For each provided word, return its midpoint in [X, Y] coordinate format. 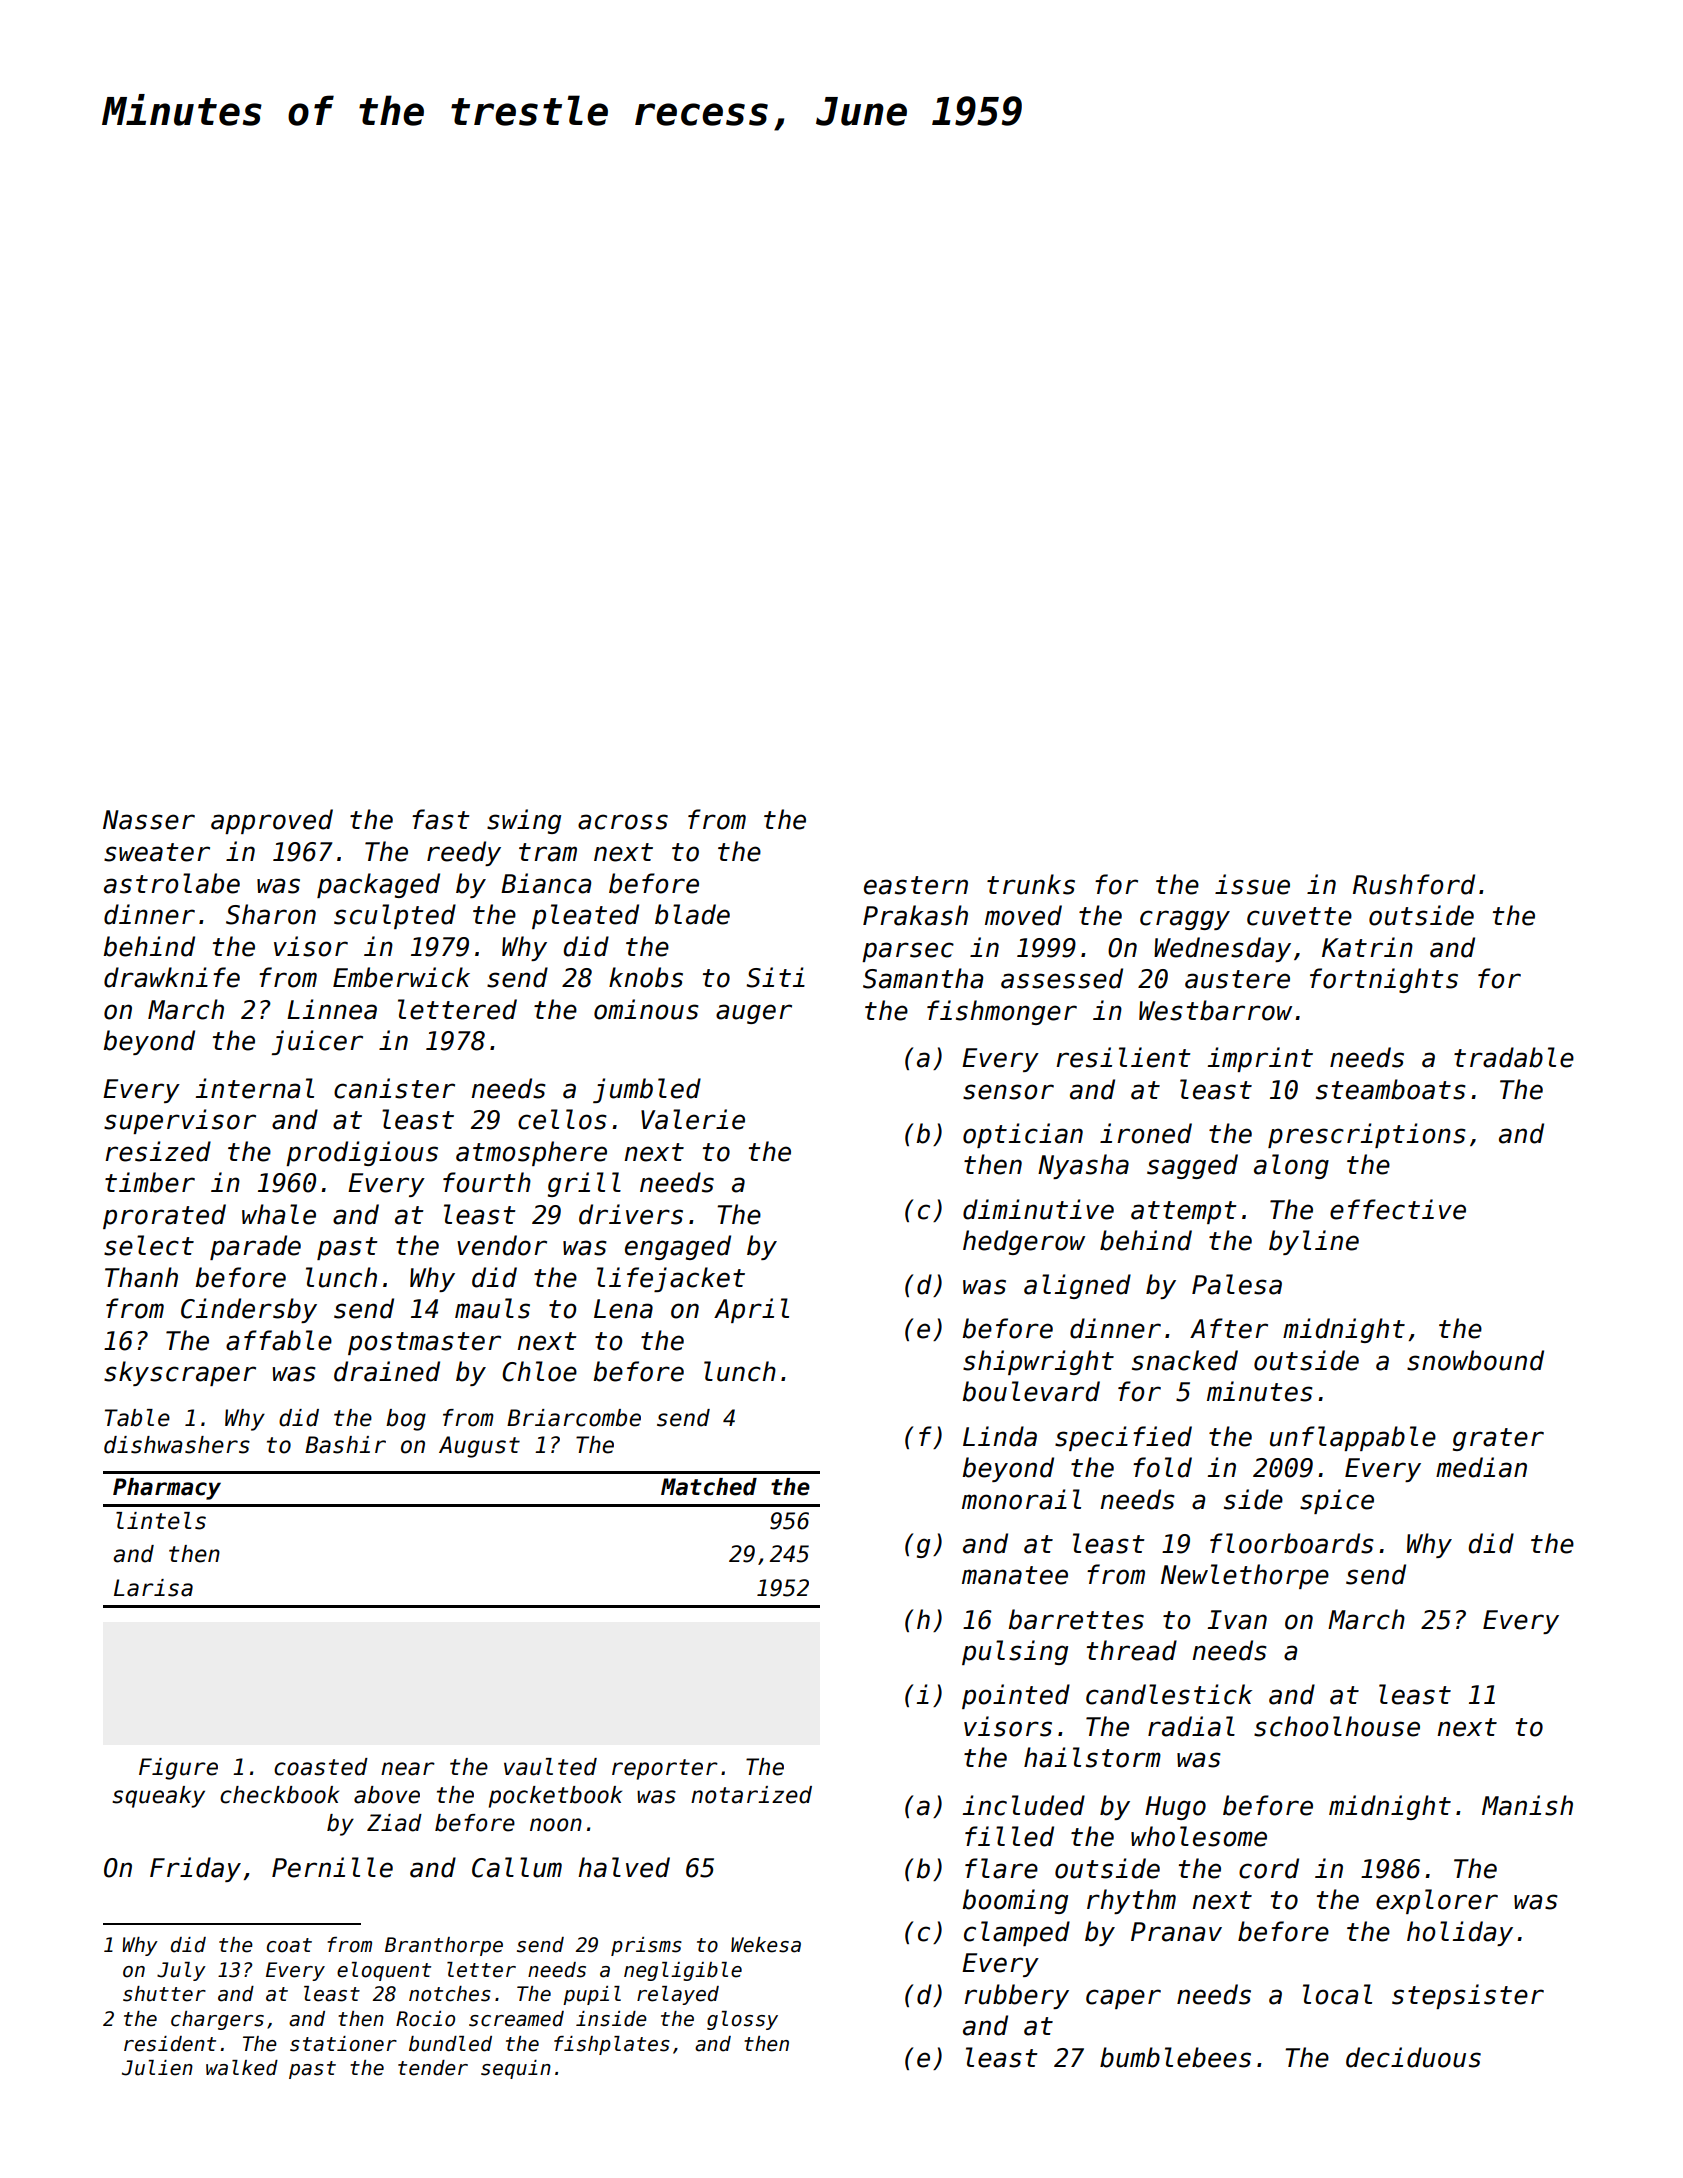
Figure [178, 1769]
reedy [464, 853]
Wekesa [766, 1945]
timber [150, 1182]
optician [1023, 1135]
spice [1337, 1501]
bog [406, 1420]
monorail [1021, 1499]
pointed [1016, 1696]
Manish [1527, 1805]
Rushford [1414, 884]
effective [1398, 1209]
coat [289, 1945]
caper [1123, 1999]
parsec [908, 952]
